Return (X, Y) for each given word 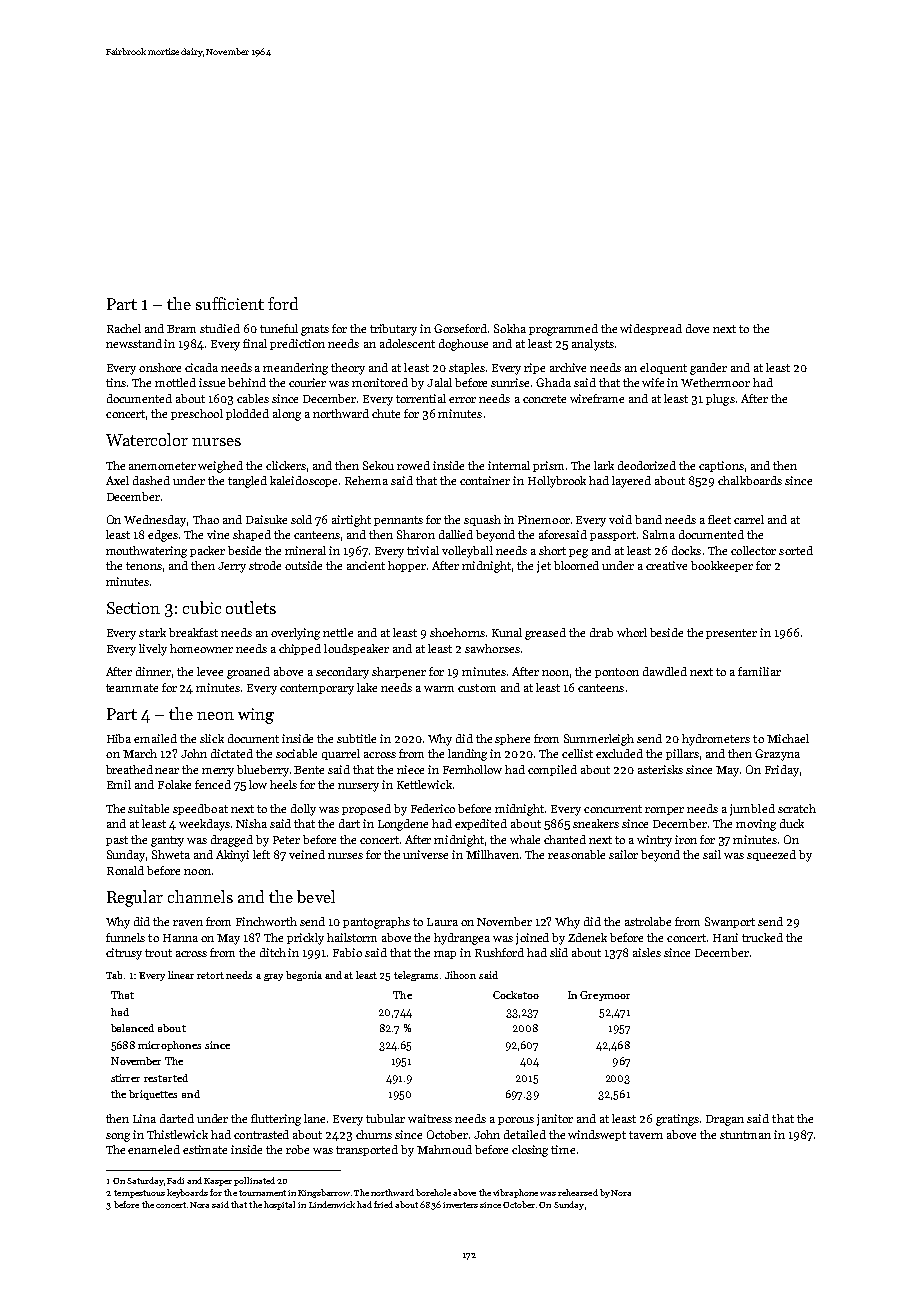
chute (386, 413)
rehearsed (578, 1192)
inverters (460, 1205)
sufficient (230, 303)
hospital (279, 1205)
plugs (720, 400)
